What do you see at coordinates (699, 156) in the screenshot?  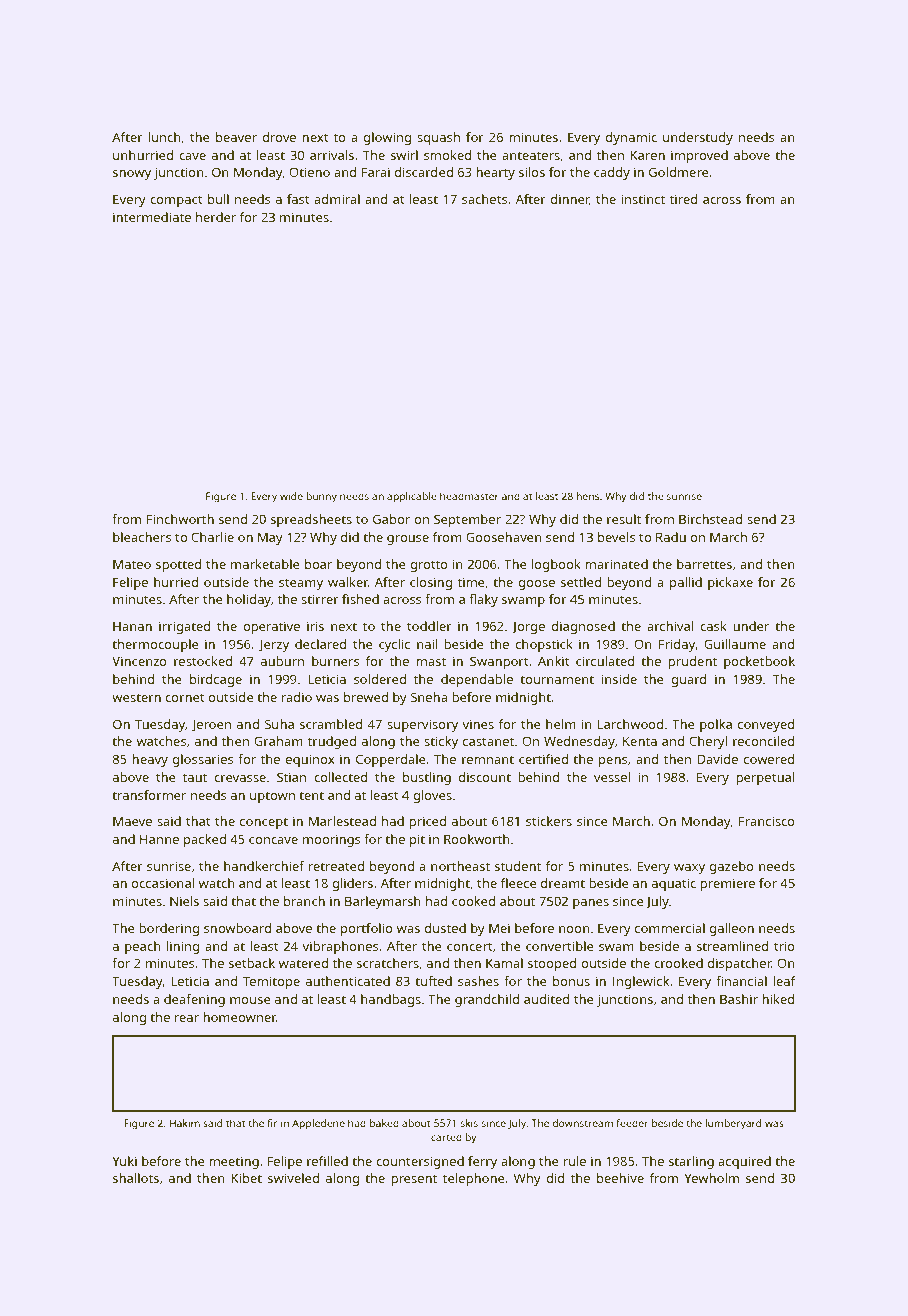 I see `improved` at bounding box center [699, 156].
